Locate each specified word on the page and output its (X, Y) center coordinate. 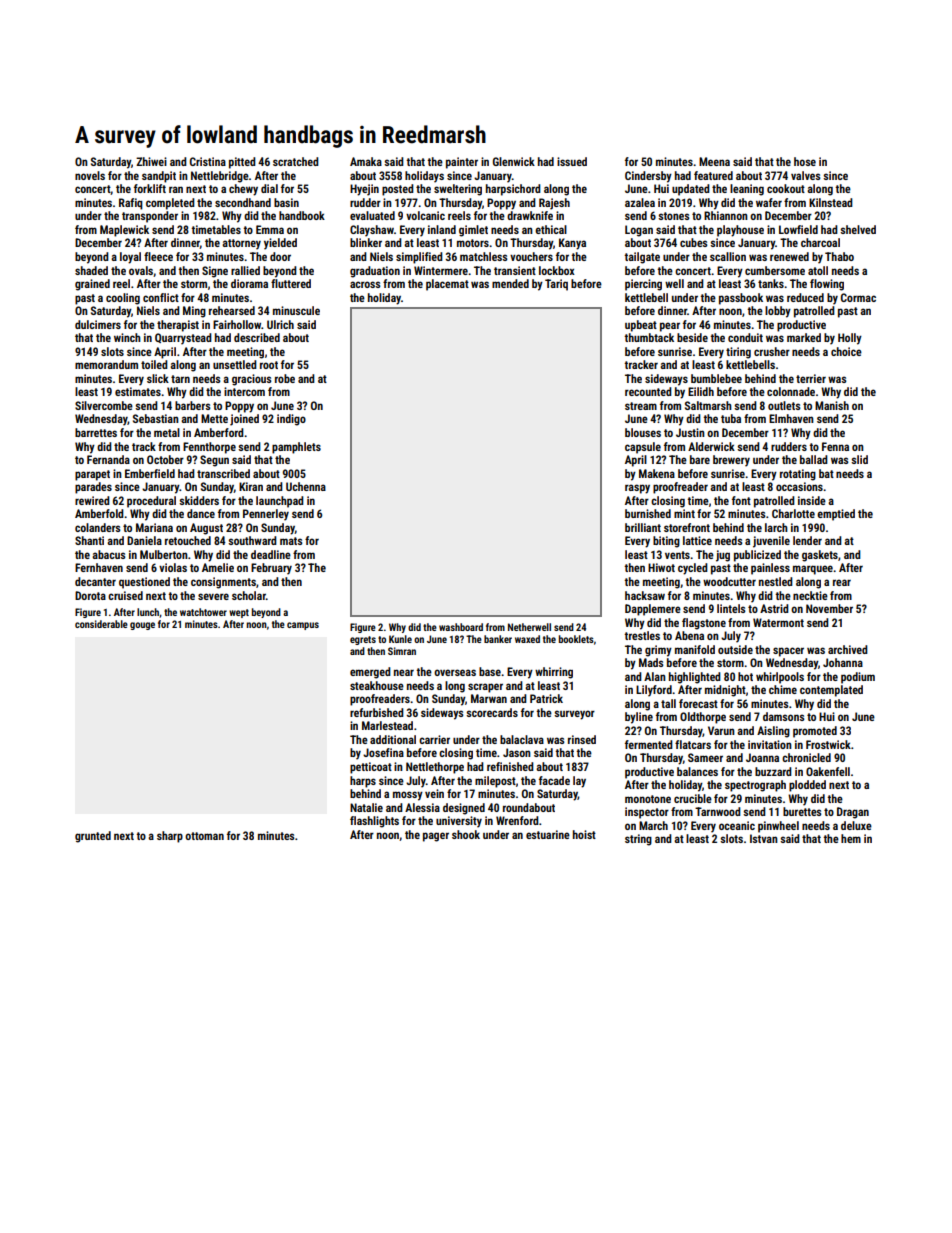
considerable (101, 624)
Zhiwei (151, 161)
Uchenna (306, 486)
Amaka (366, 161)
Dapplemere (653, 610)
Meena (714, 161)
